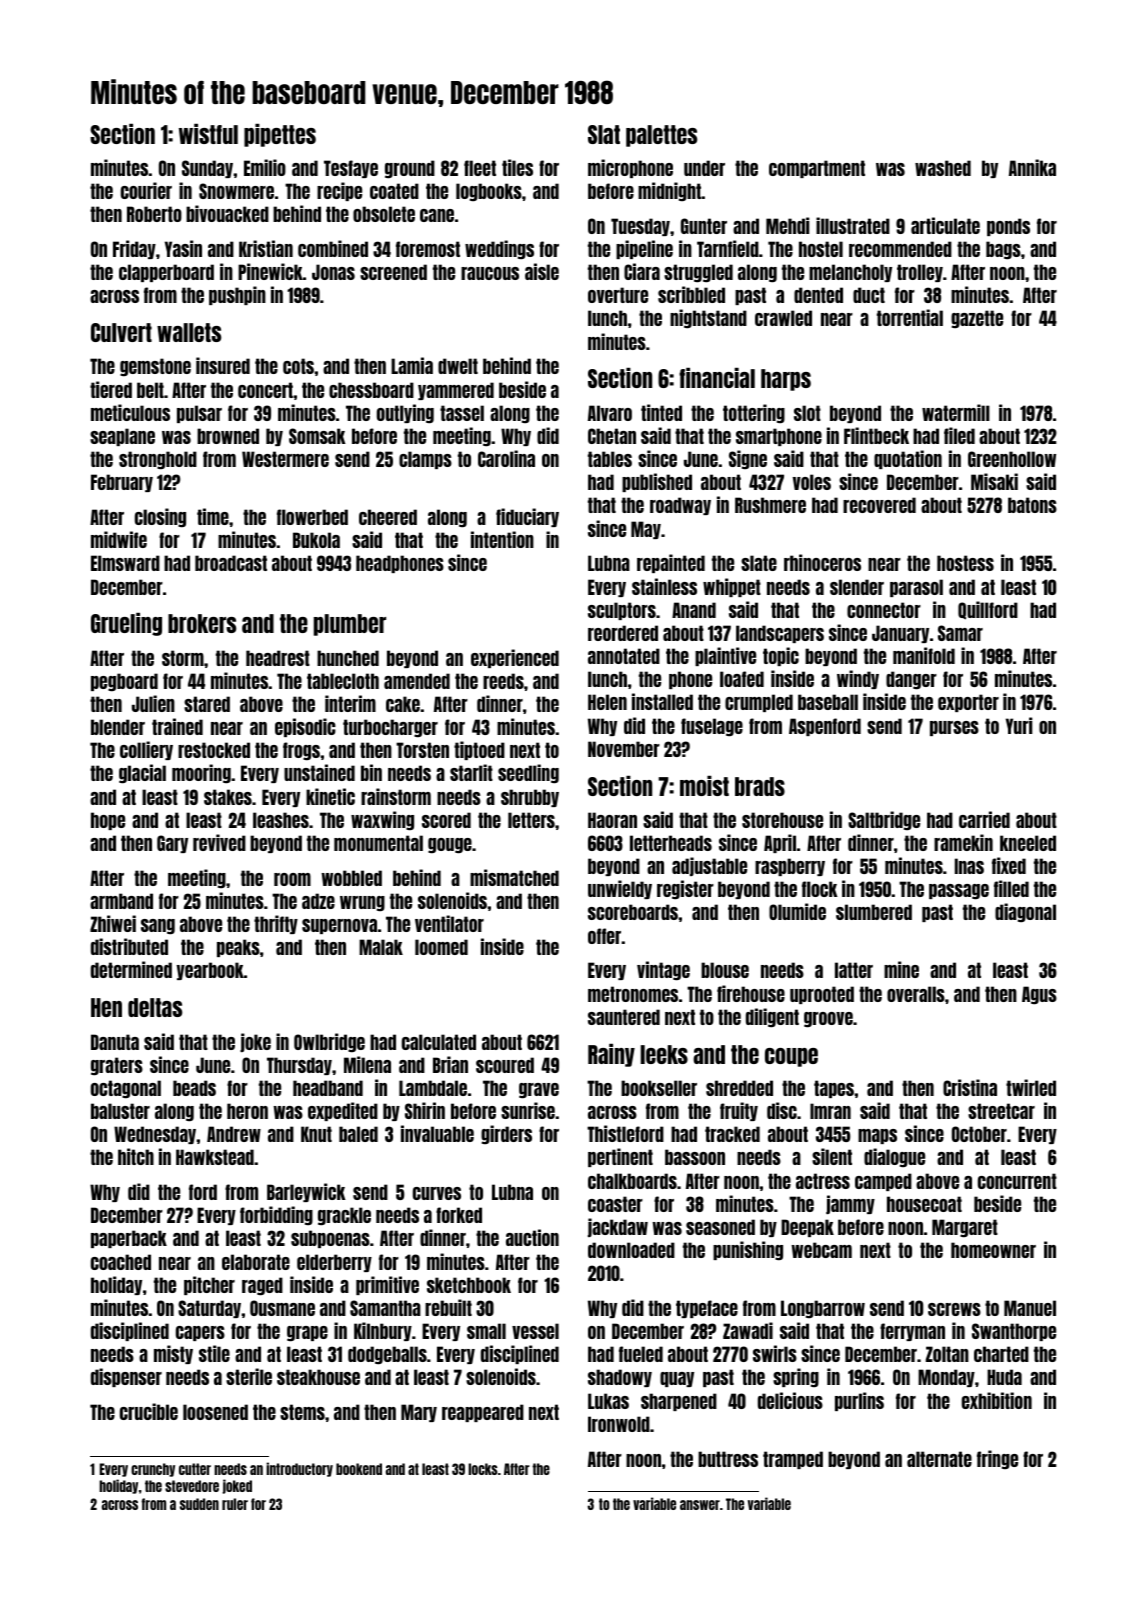 This screenshot has width=1147, height=1622. I want to click on palettes, so click(661, 136).
